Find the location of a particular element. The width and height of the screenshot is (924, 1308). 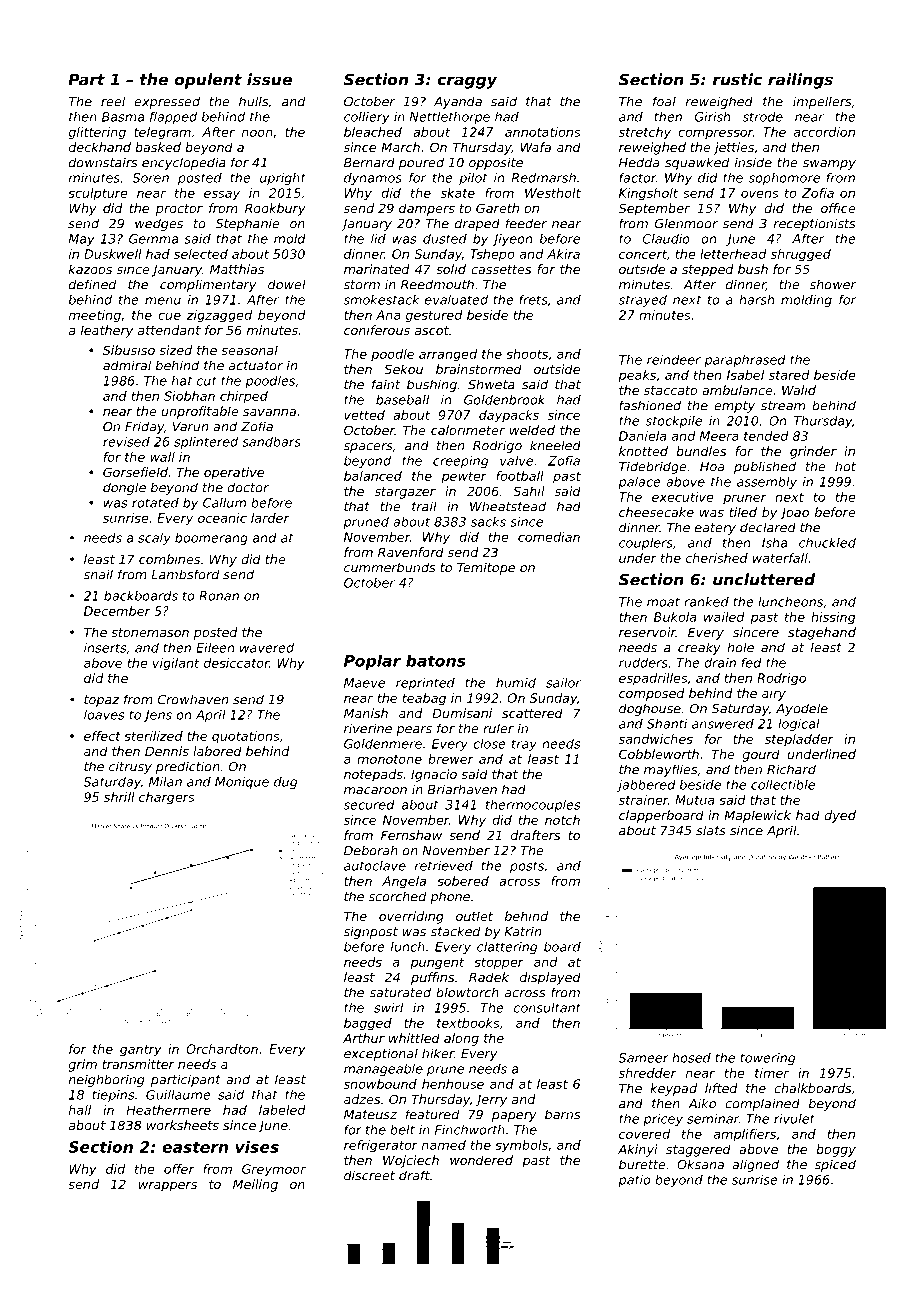

shrugged is located at coordinates (801, 255).
